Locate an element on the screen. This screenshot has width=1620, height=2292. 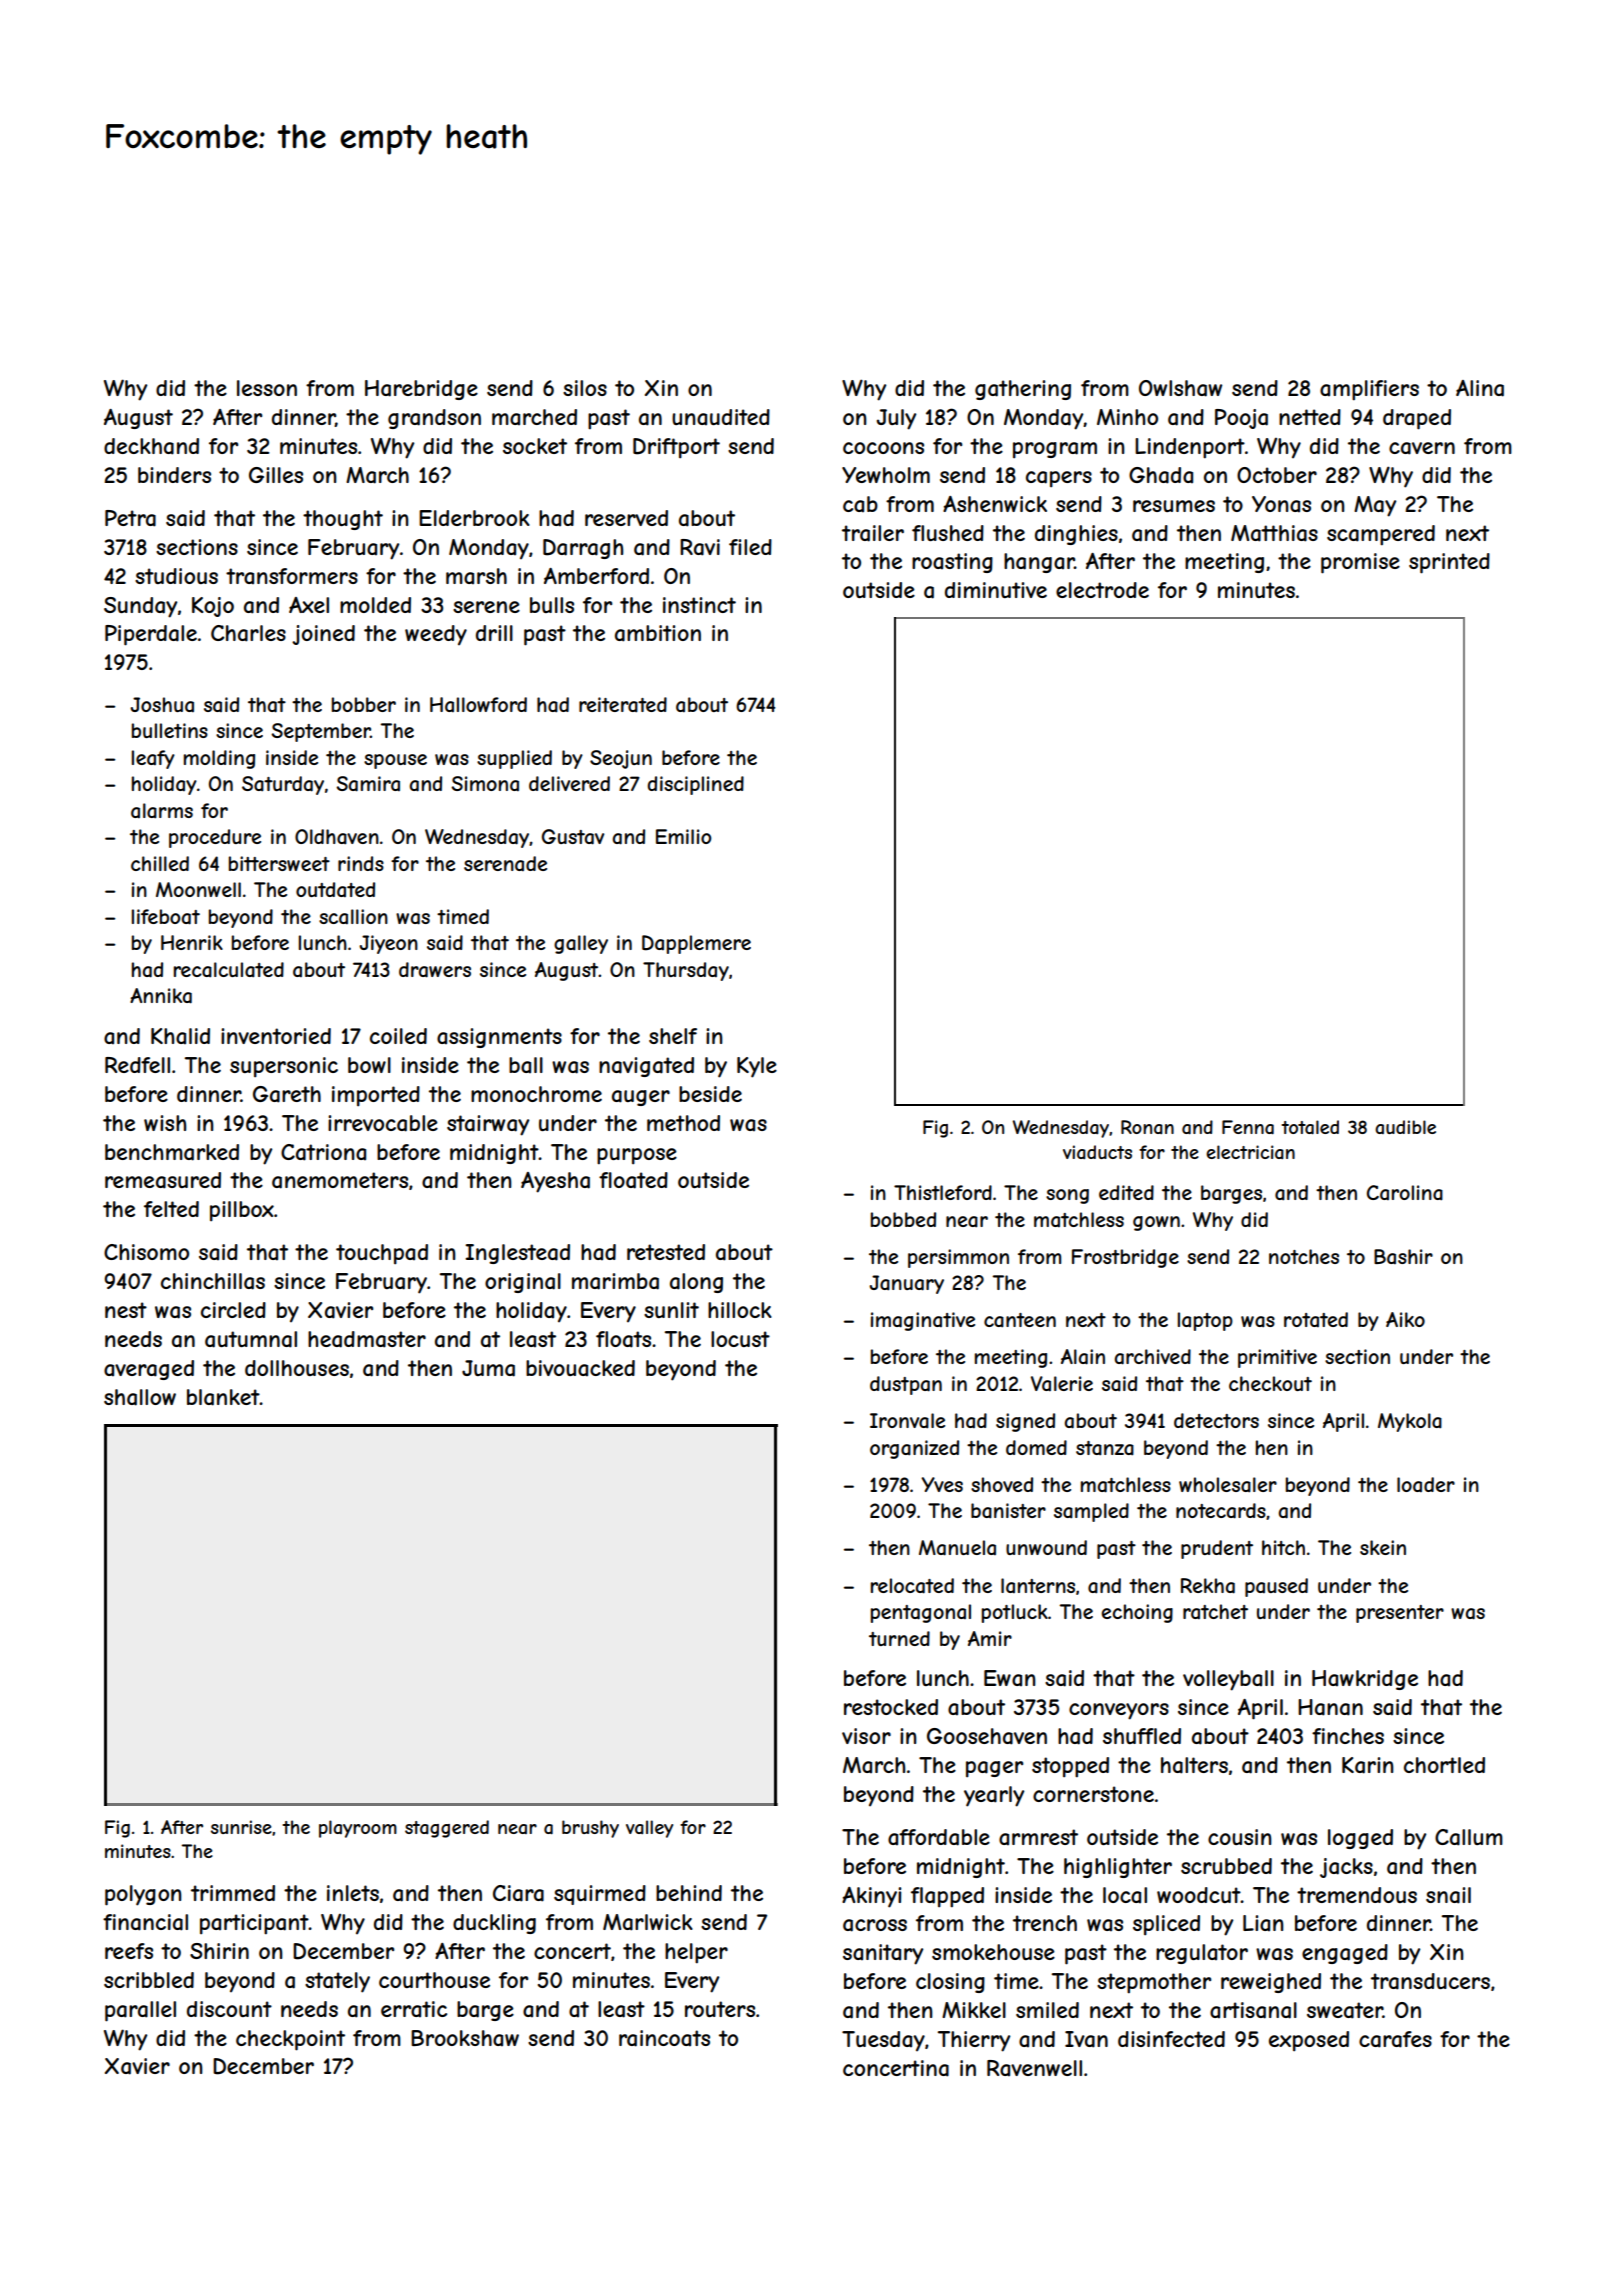
pillbox is located at coordinates (242, 1211).
